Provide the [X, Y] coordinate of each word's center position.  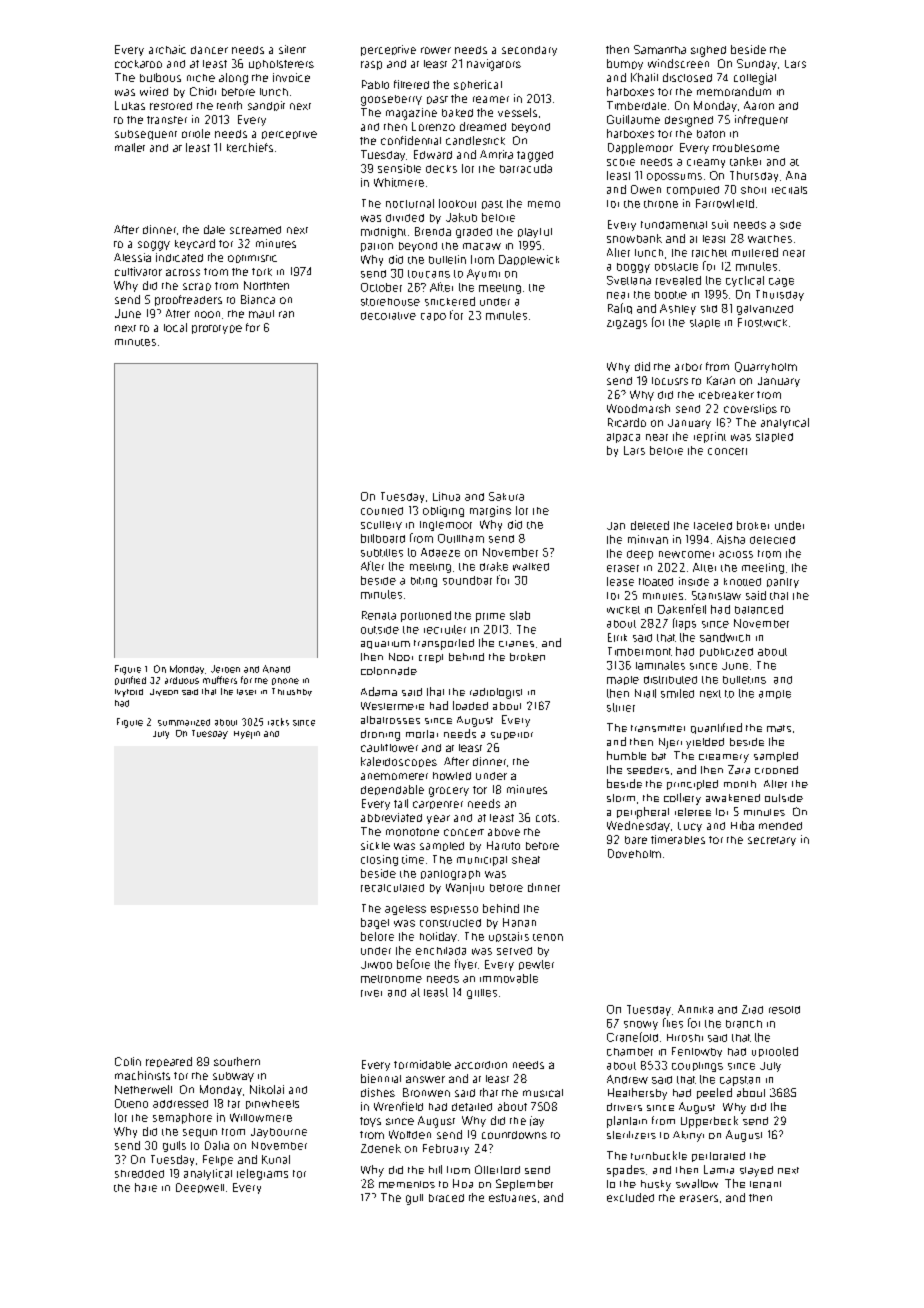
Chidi [203, 91]
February [446, 1149]
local [175, 327]
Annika [695, 1009]
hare [146, 1187]
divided [405, 218]
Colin [128, 1061]
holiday [438, 937]
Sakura [506, 496]
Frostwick [762, 322]
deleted [650, 525]
